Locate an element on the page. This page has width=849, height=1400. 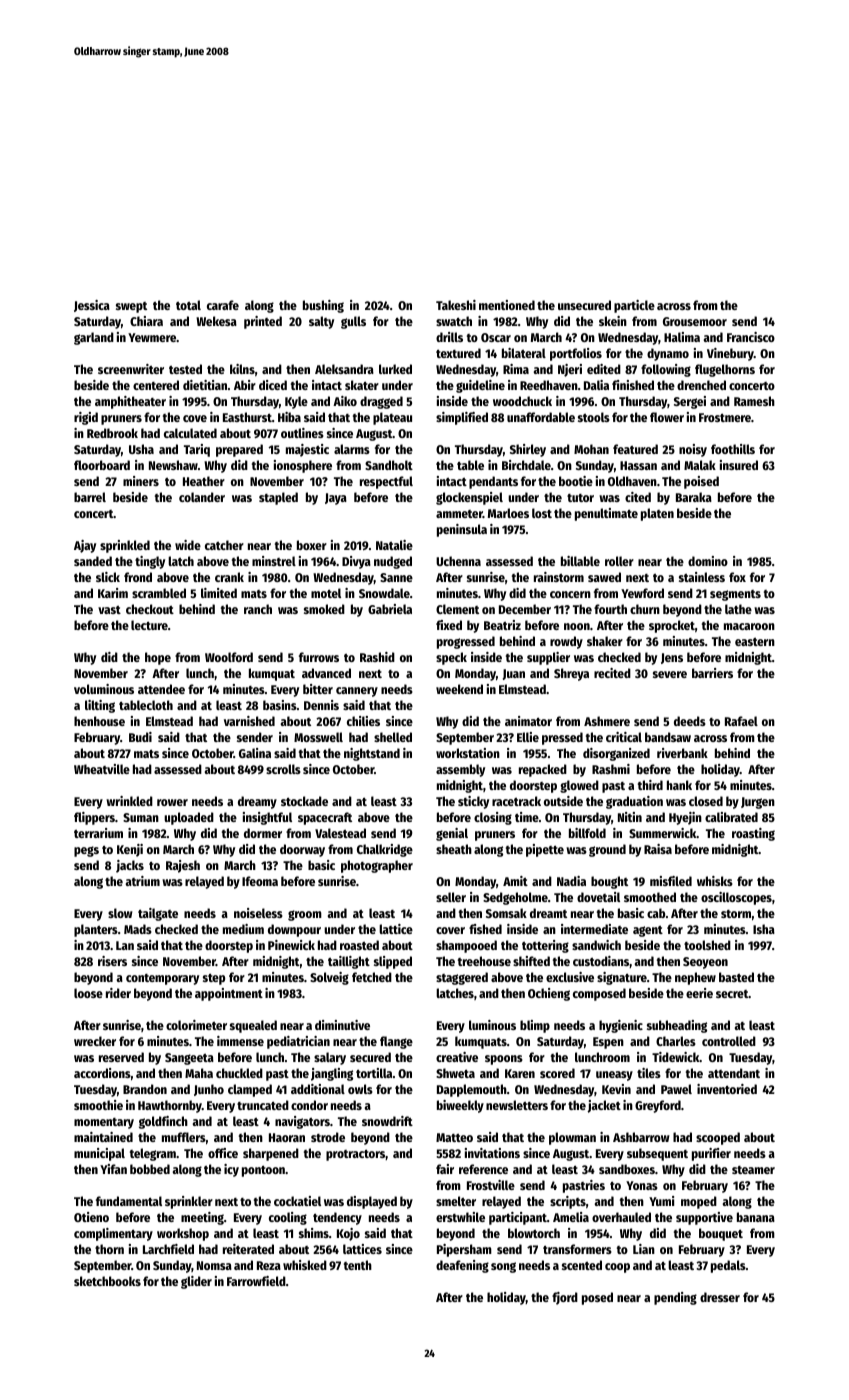
particle is located at coordinates (634, 306).
